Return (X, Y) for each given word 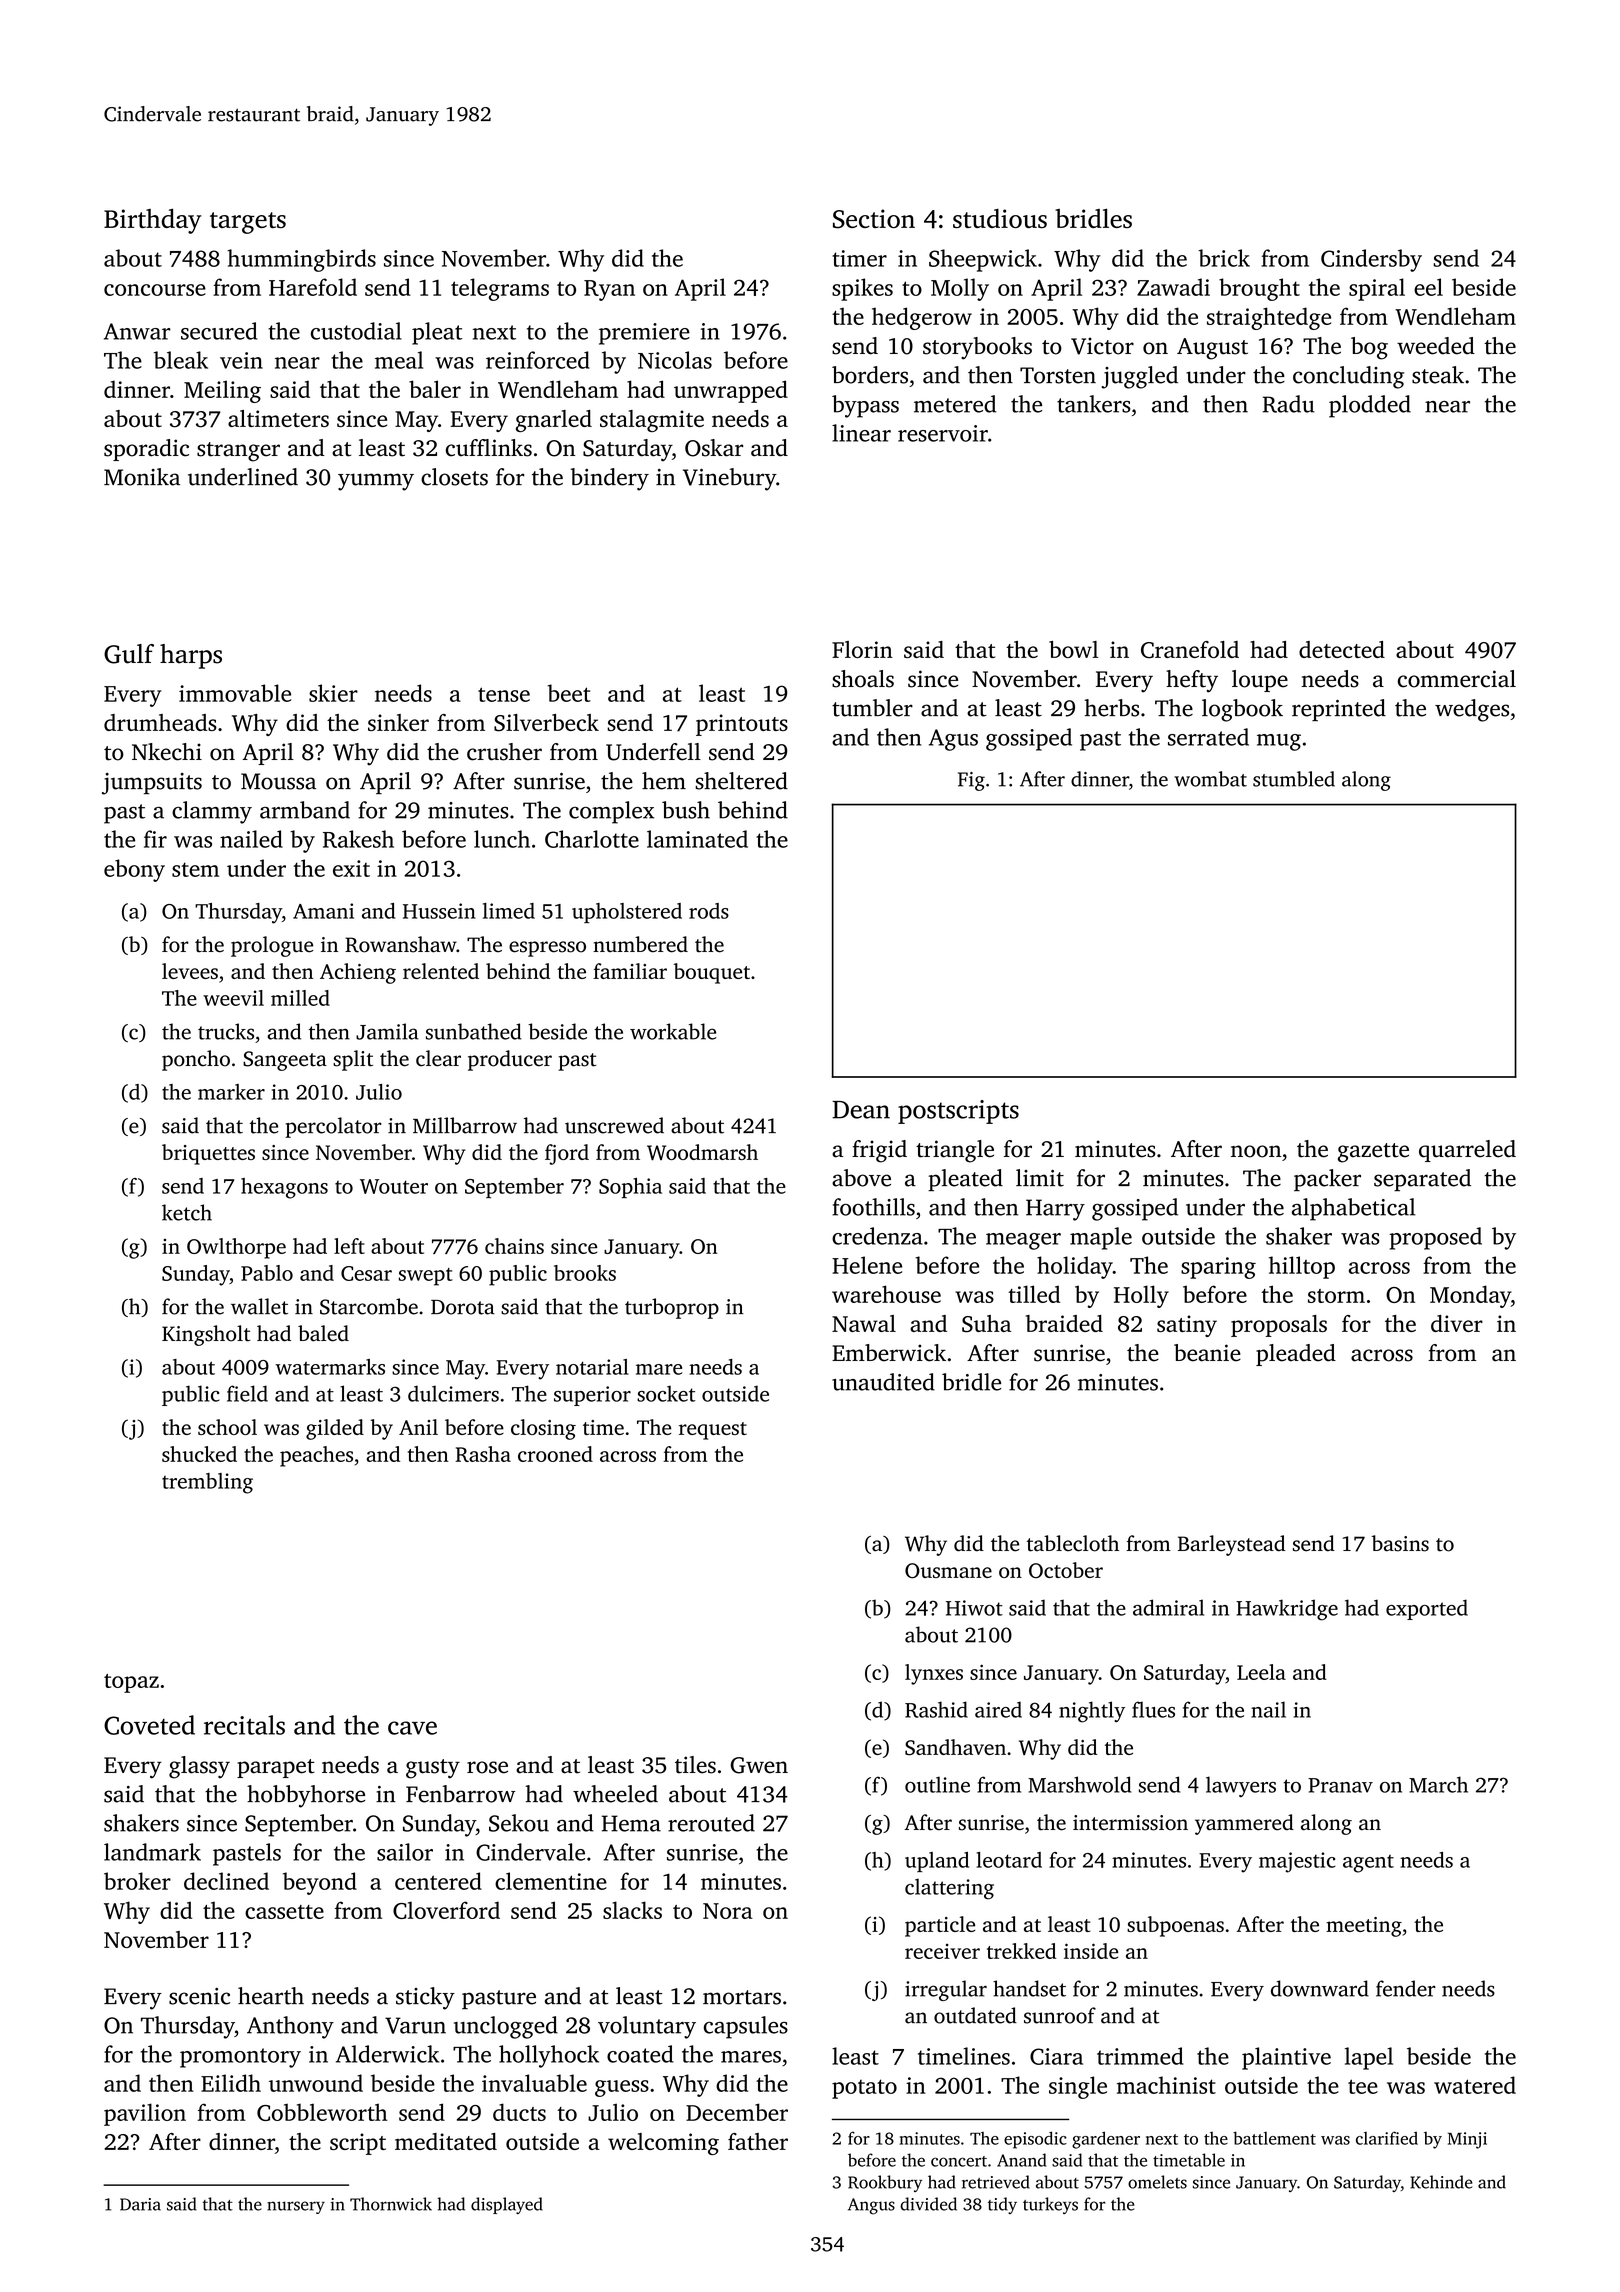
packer (1327, 1180)
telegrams (500, 289)
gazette (1373, 1153)
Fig (971, 781)
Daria (140, 2204)
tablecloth (1073, 1543)
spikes (862, 289)
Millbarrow (465, 1125)
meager (1023, 1241)
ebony (134, 870)
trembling (207, 1483)
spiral (1377, 289)
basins (1400, 1543)
